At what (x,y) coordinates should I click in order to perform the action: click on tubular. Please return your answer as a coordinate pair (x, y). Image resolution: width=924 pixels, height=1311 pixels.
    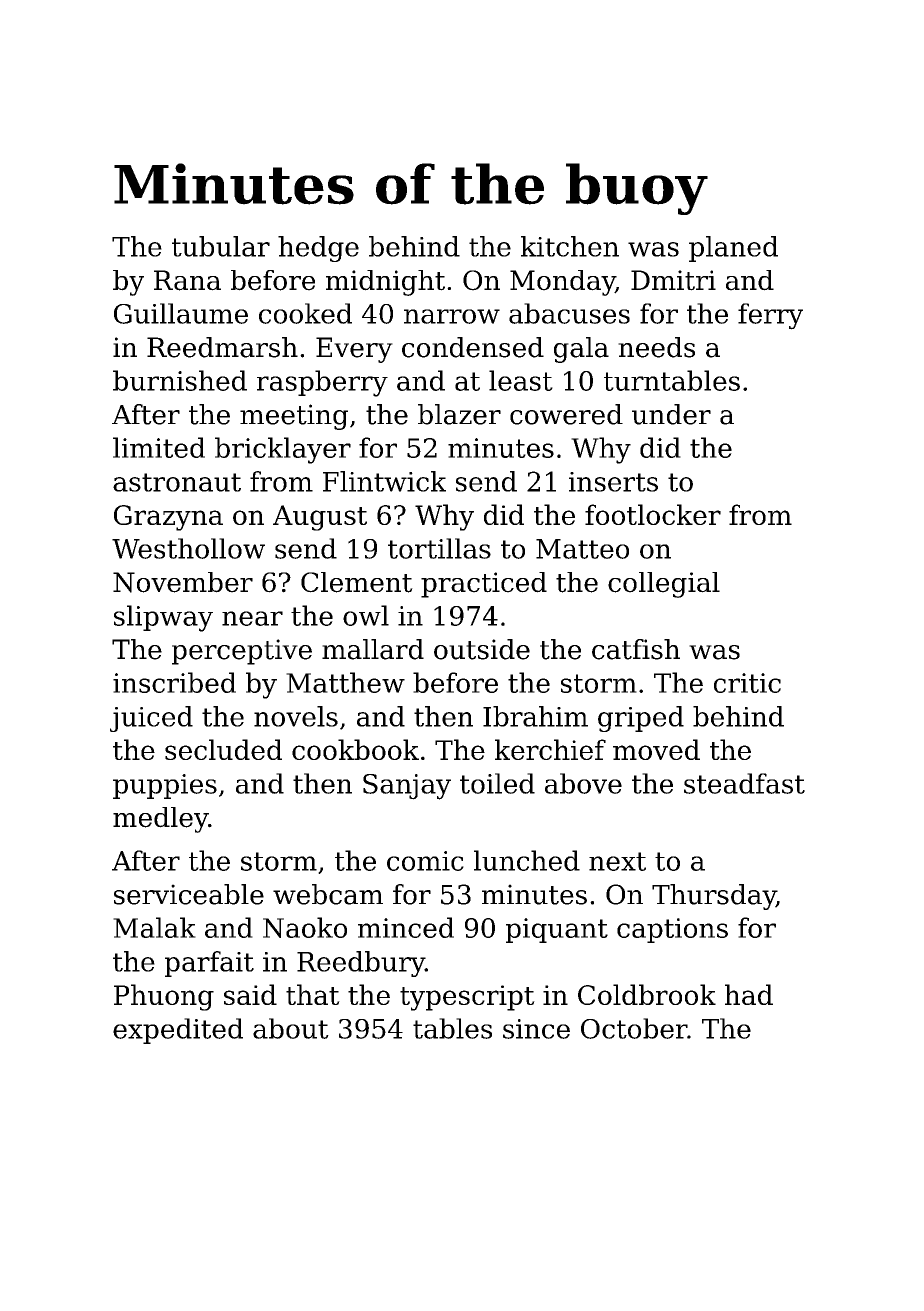
    Looking at the image, I should click on (221, 246).
